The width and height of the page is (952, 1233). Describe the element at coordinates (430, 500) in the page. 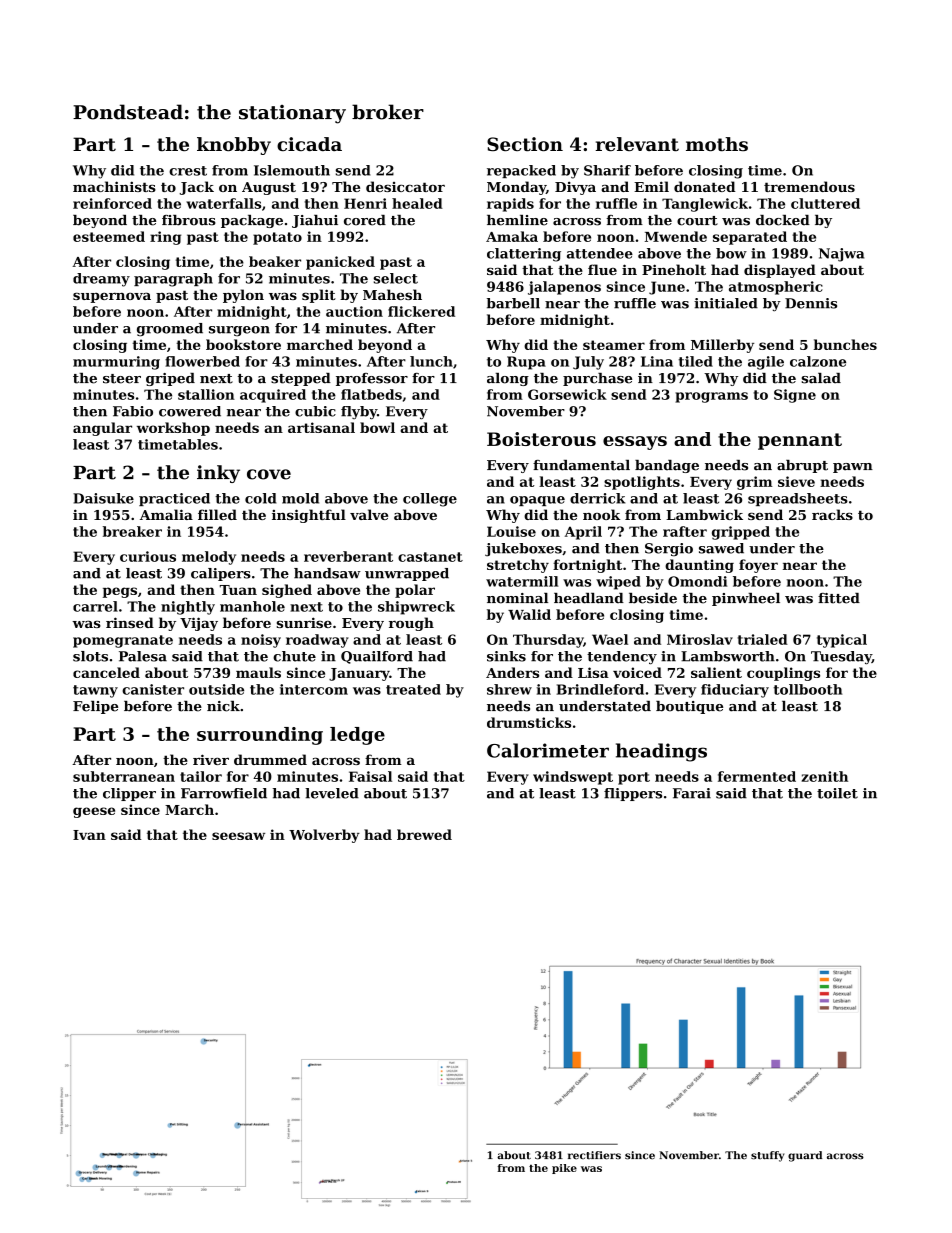

I see `college` at that location.
